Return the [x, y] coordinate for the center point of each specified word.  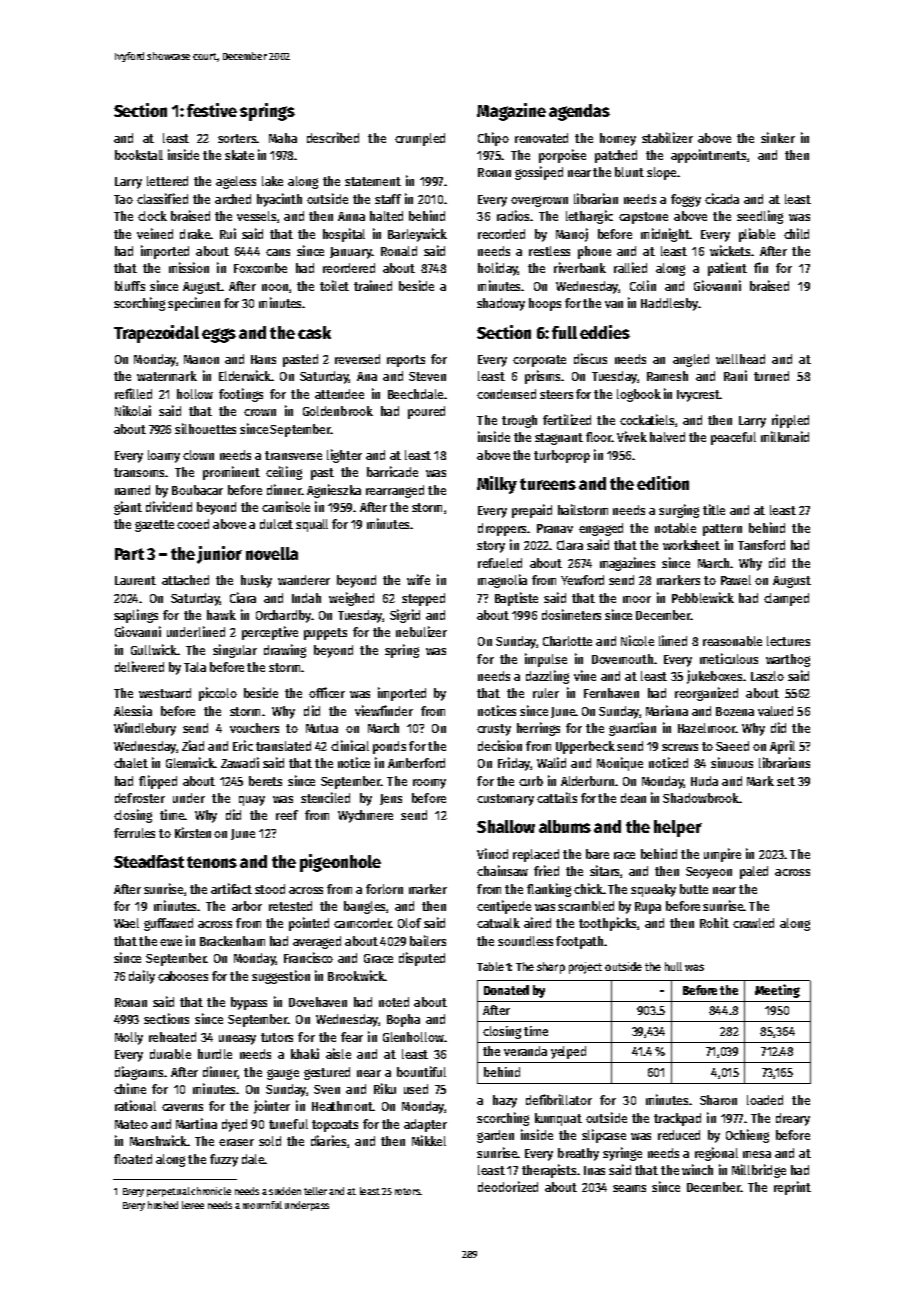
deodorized [508, 1186]
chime [130, 1088]
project [585, 968]
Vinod [492, 853]
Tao [123, 199]
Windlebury [145, 729]
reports [406, 361]
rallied [630, 267]
